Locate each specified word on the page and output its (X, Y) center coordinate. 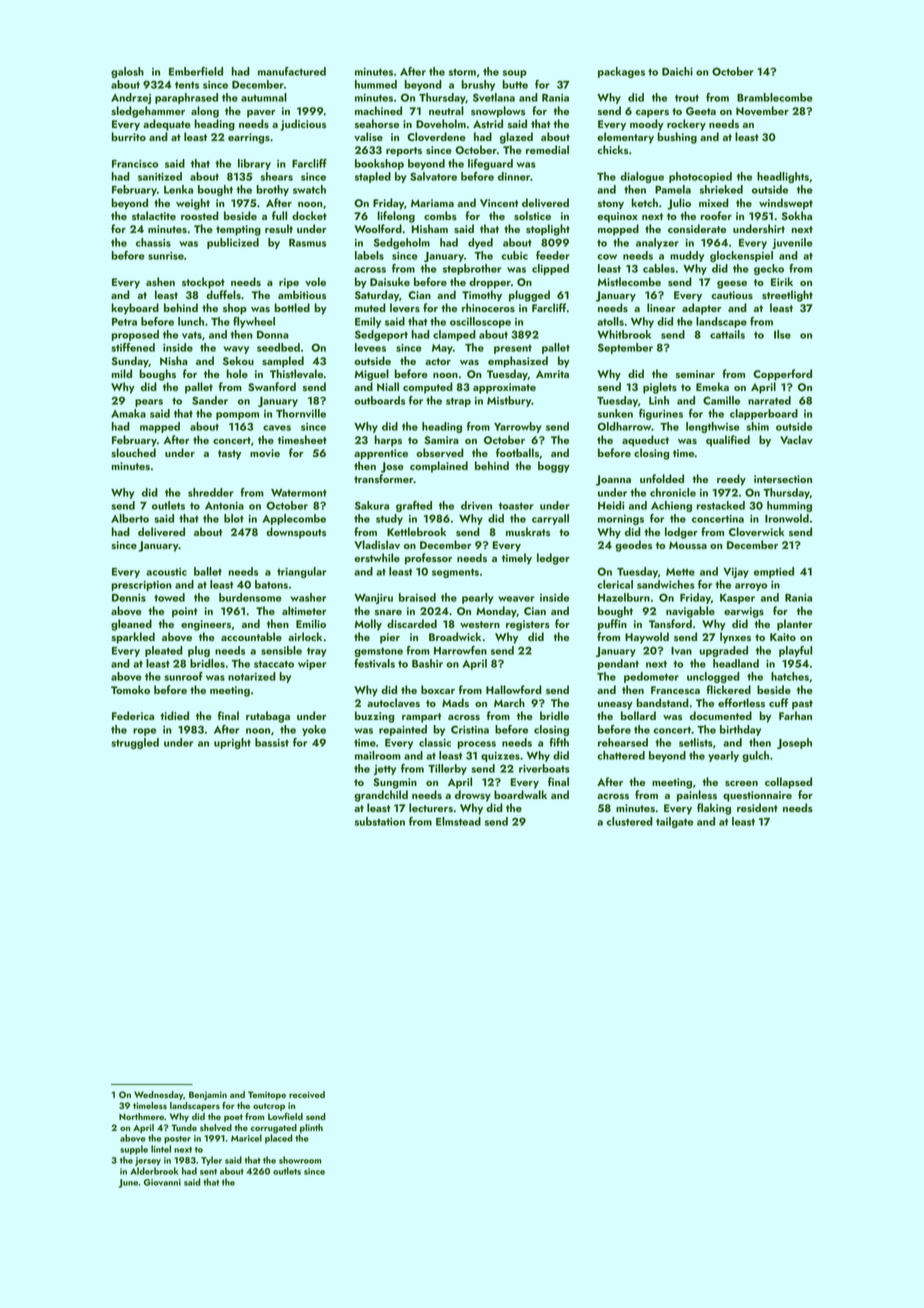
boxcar (438, 689)
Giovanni (162, 1182)
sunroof (183, 676)
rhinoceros (488, 308)
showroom (300, 1160)
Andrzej (131, 98)
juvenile (792, 243)
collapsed (788, 783)
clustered (630, 821)
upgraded (724, 651)
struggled (135, 743)
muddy (687, 256)
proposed (135, 335)
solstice (532, 216)
